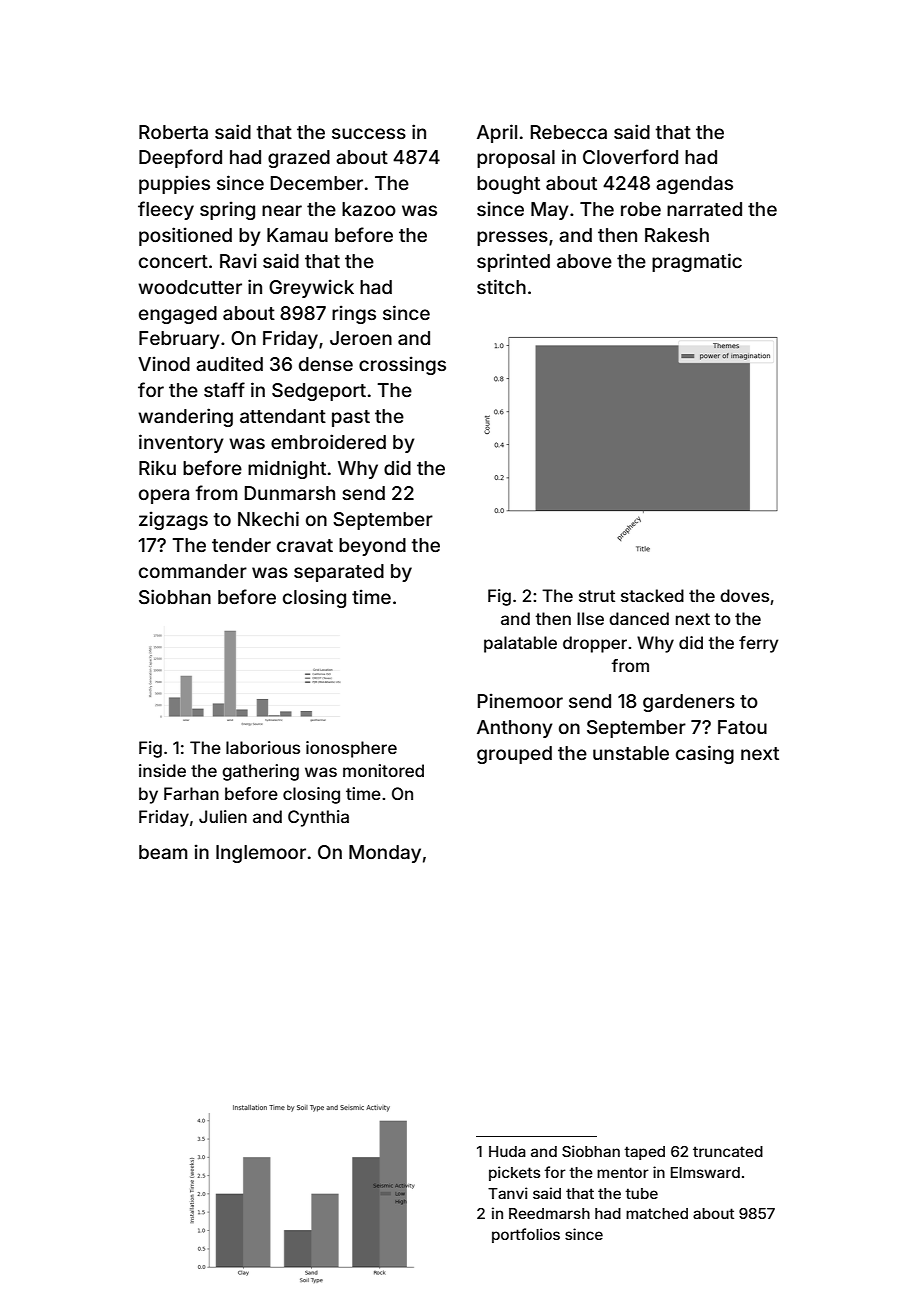  I want to click on Inglemoor, so click(261, 854).
